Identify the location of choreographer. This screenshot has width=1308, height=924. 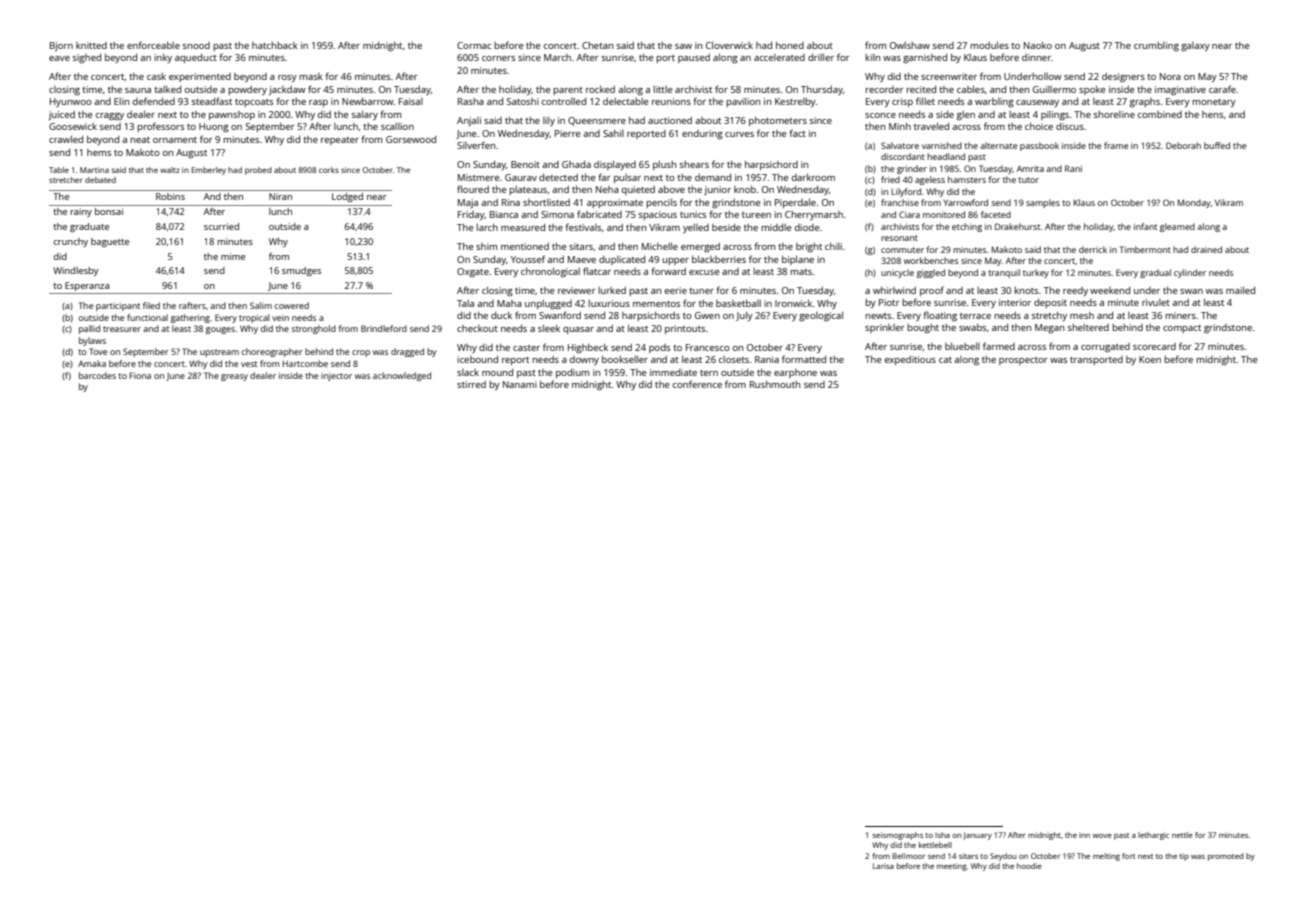
(272, 352).
